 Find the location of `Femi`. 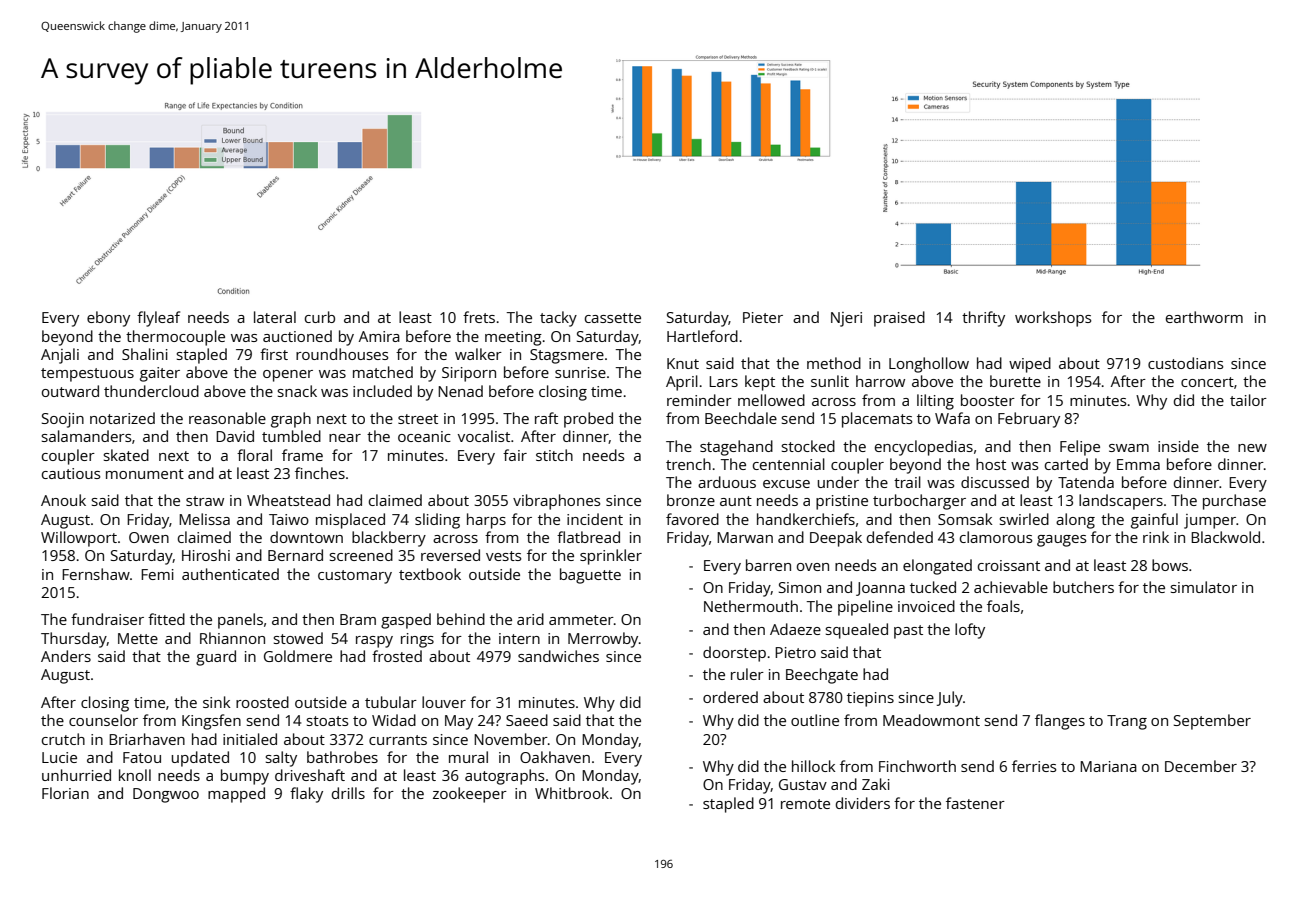

Femi is located at coordinates (157, 574).
